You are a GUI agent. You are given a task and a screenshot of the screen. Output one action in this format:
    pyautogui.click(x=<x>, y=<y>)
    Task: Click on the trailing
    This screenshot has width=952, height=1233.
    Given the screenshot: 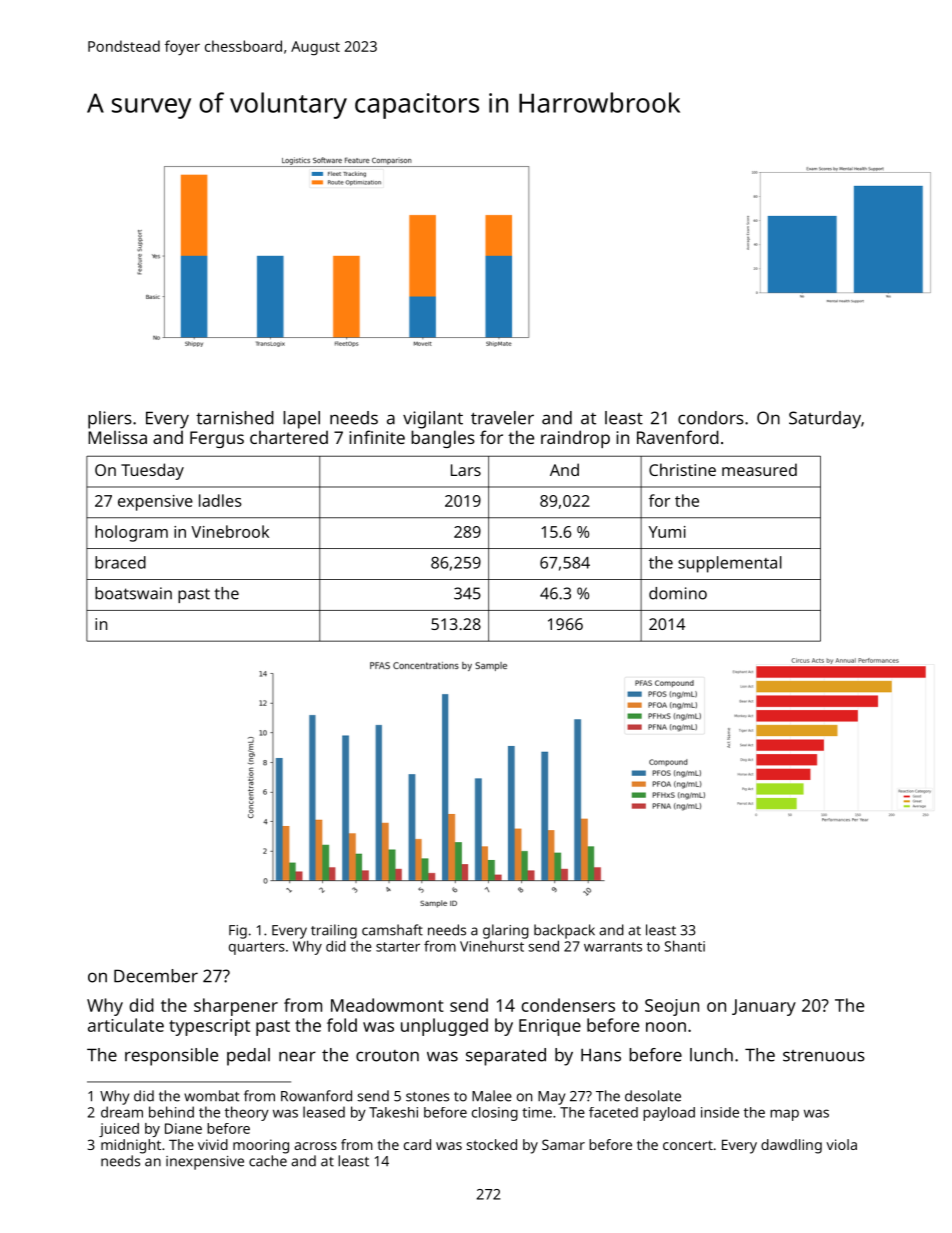 What is the action you would take?
    pyautogui.click(x=334, y=931)
